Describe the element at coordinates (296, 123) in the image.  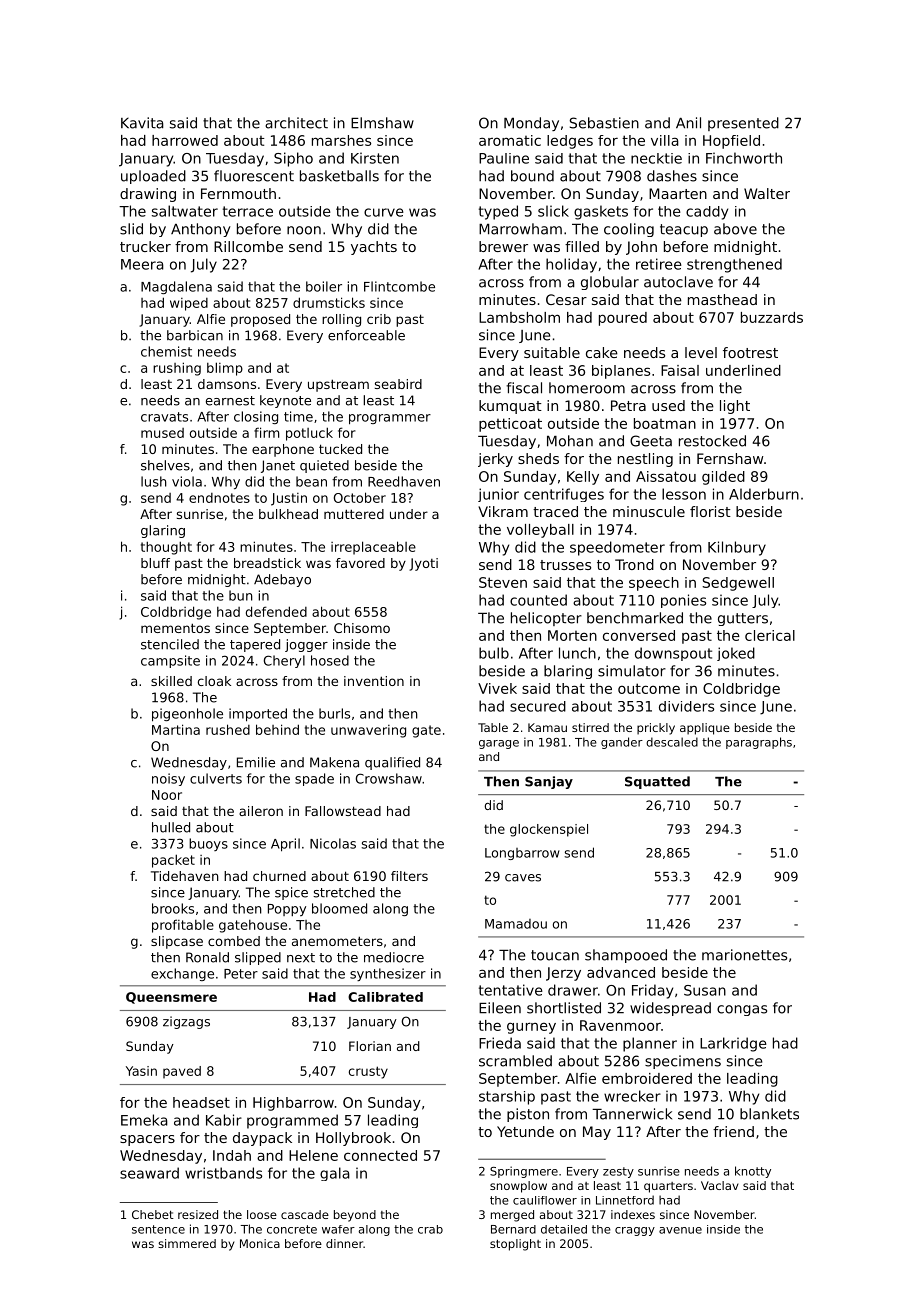
I see `architect` at that location.
